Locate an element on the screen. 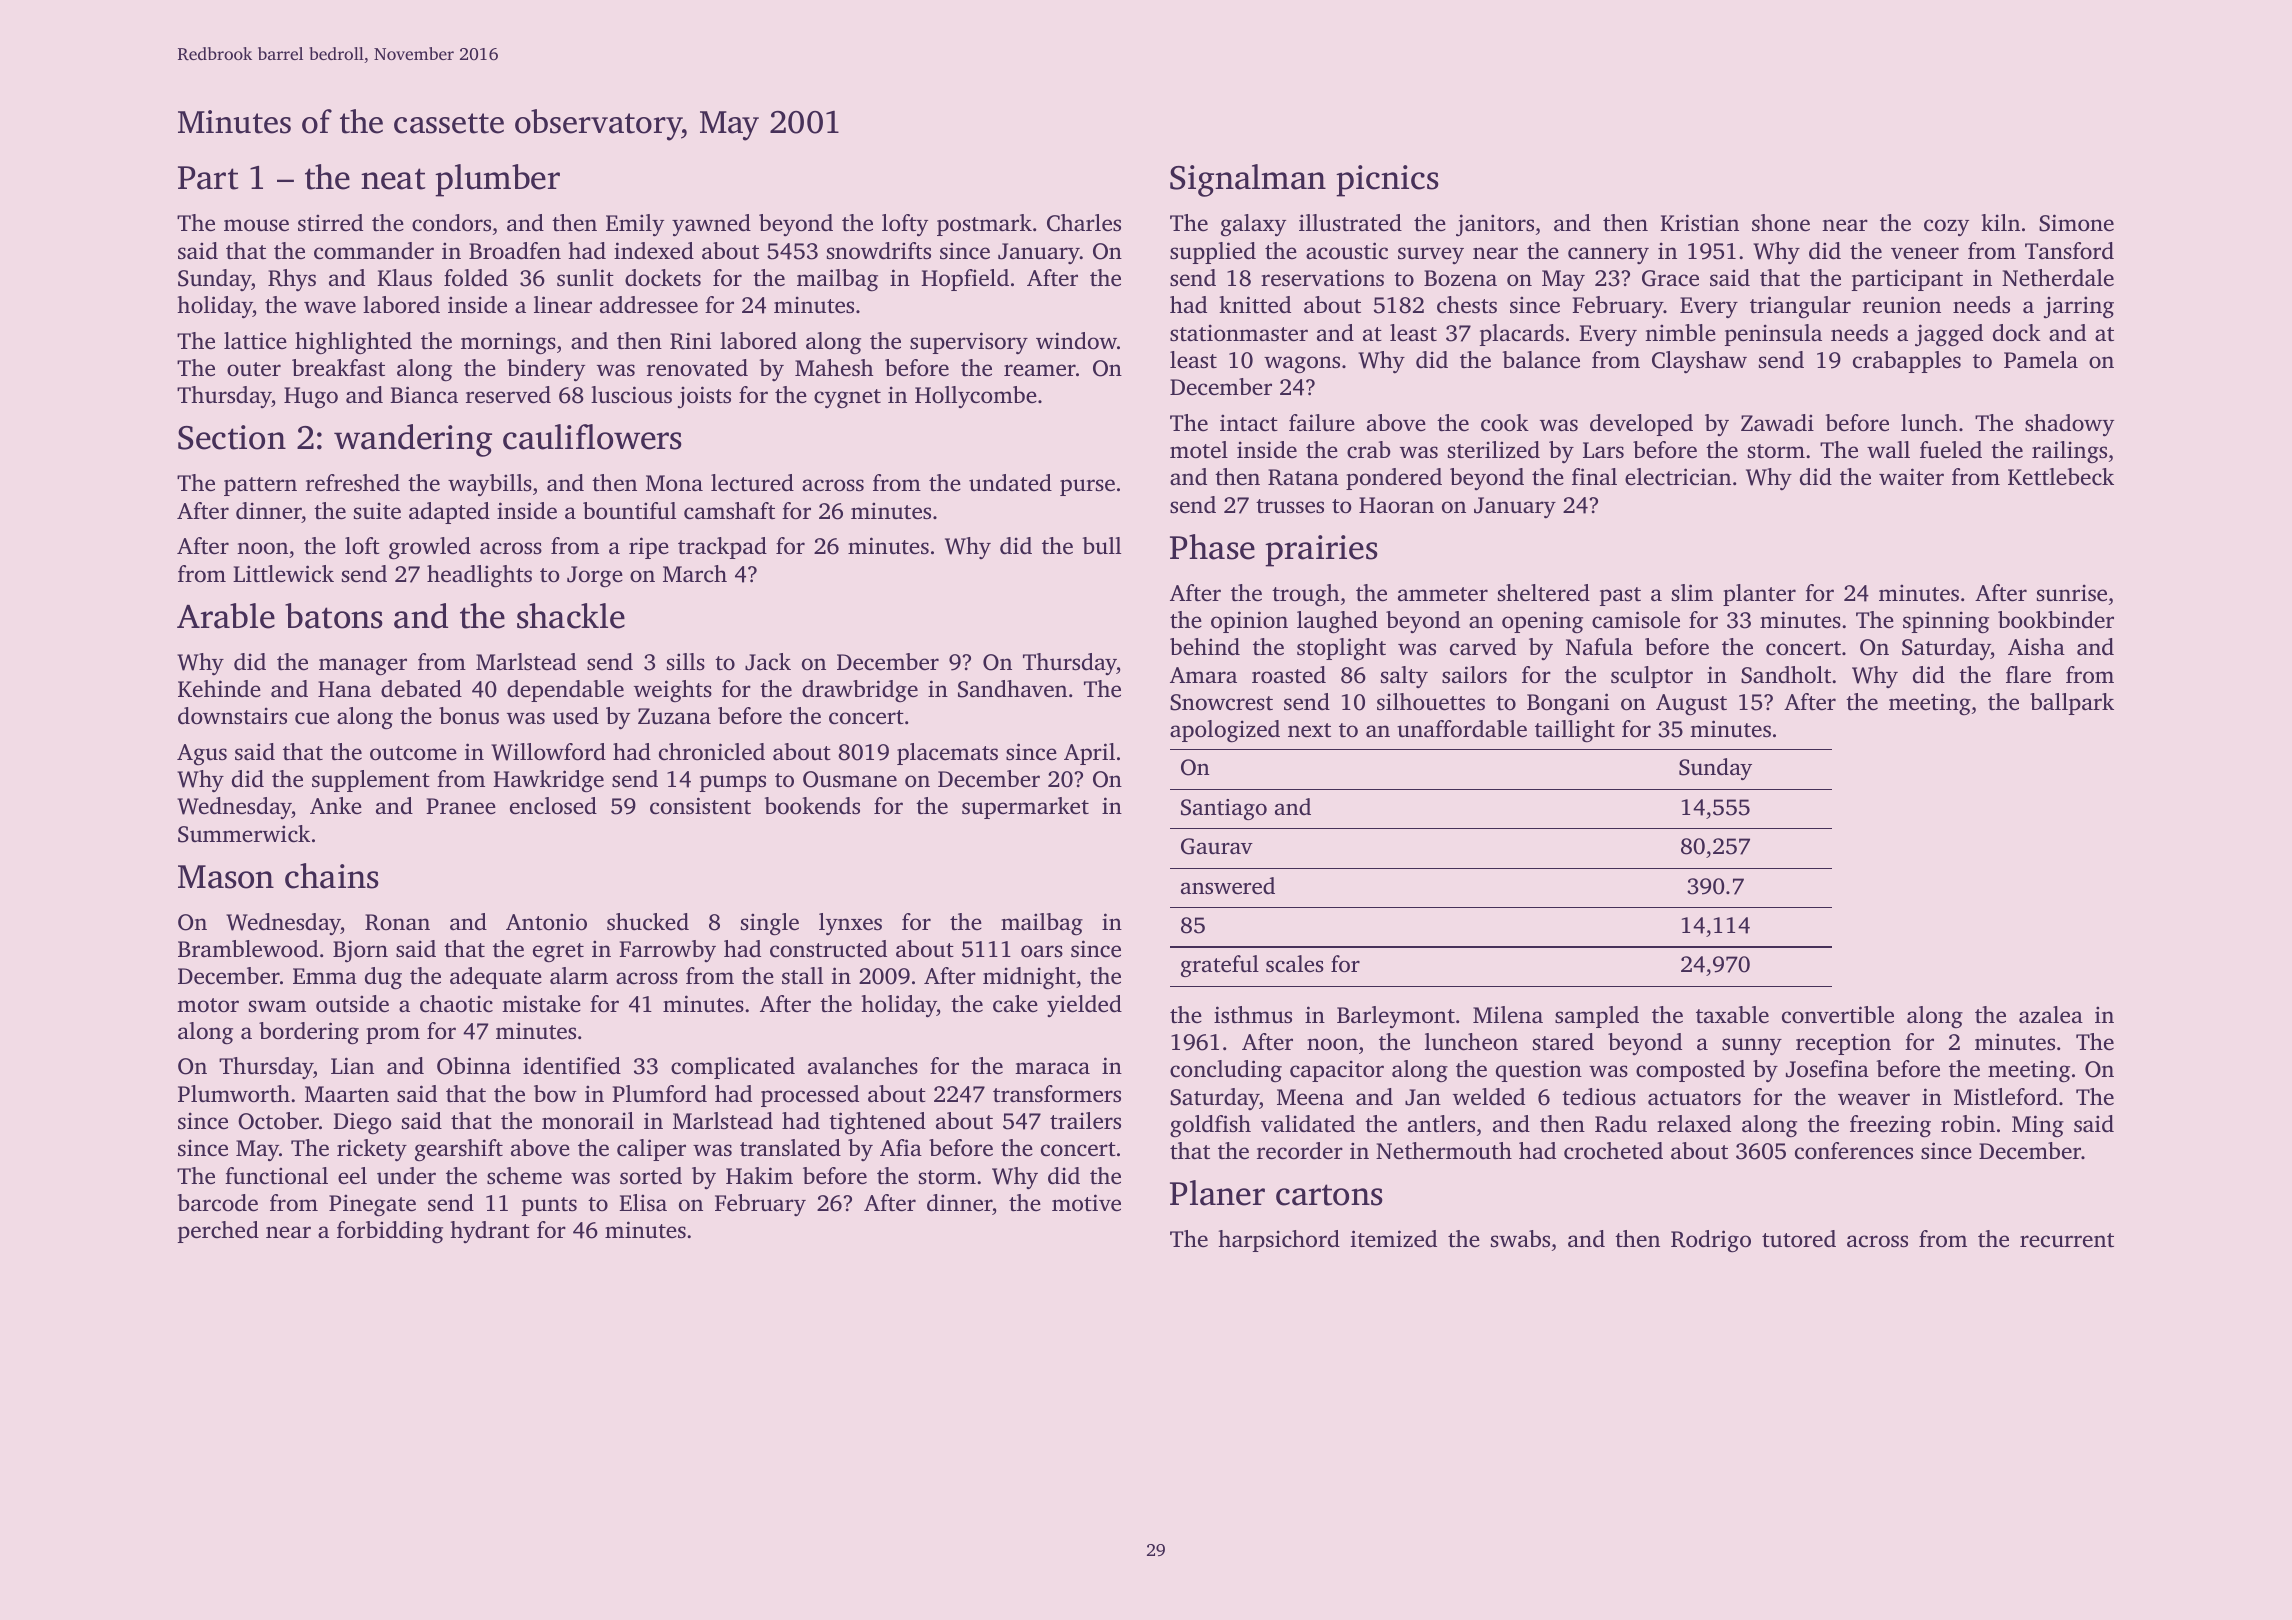  hydrant is located at coordinates (490, 1232).
